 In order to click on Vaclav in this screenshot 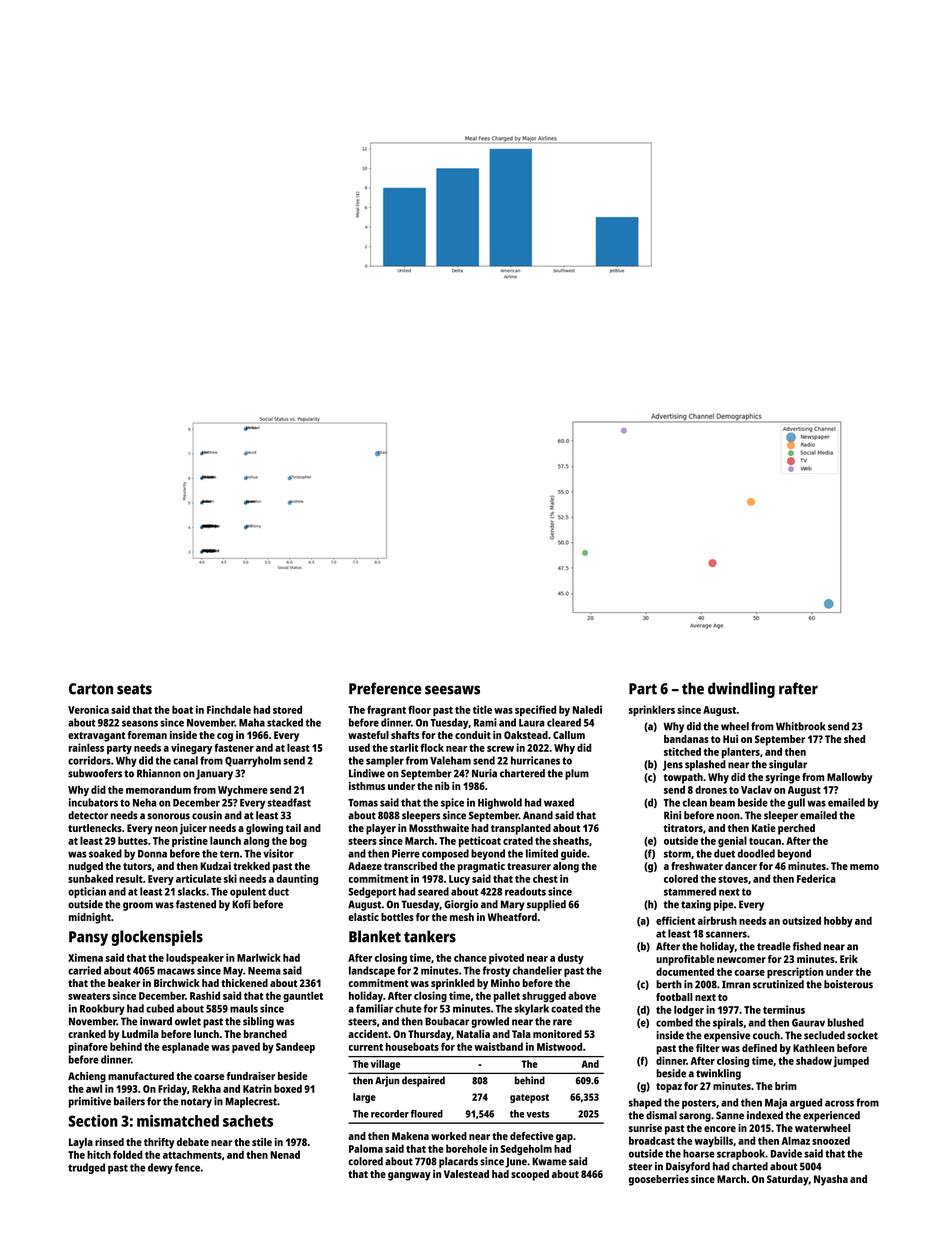, I will do `click(756, 789)`.
